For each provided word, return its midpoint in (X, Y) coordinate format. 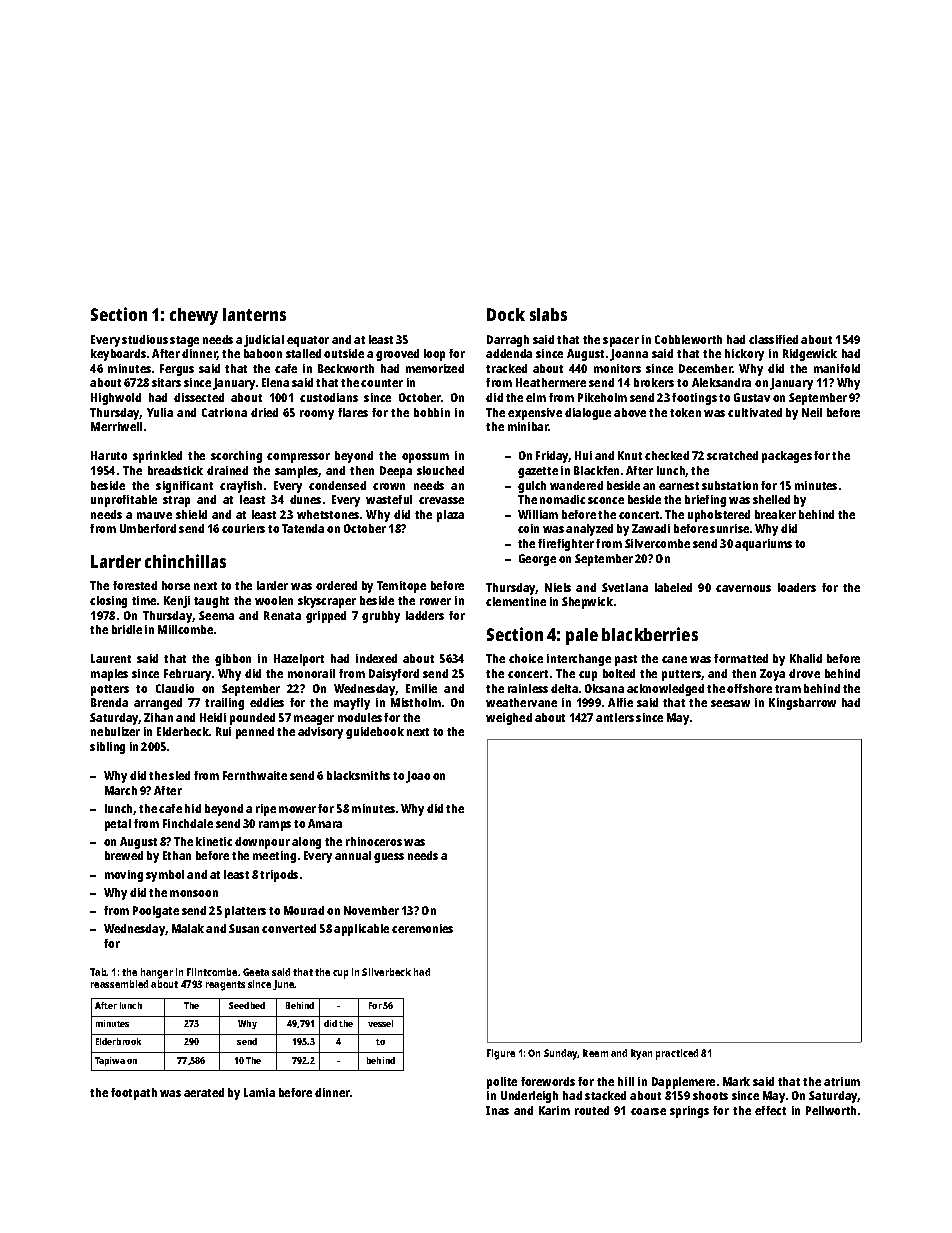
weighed (509, 719)
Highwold (116, 399)
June (284, 985)
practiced (677, 1054)
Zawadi (651, 528)
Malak (188, 928)
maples (109, 675)
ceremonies (422, 928)
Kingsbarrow (802, 704)
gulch (532, 487)
